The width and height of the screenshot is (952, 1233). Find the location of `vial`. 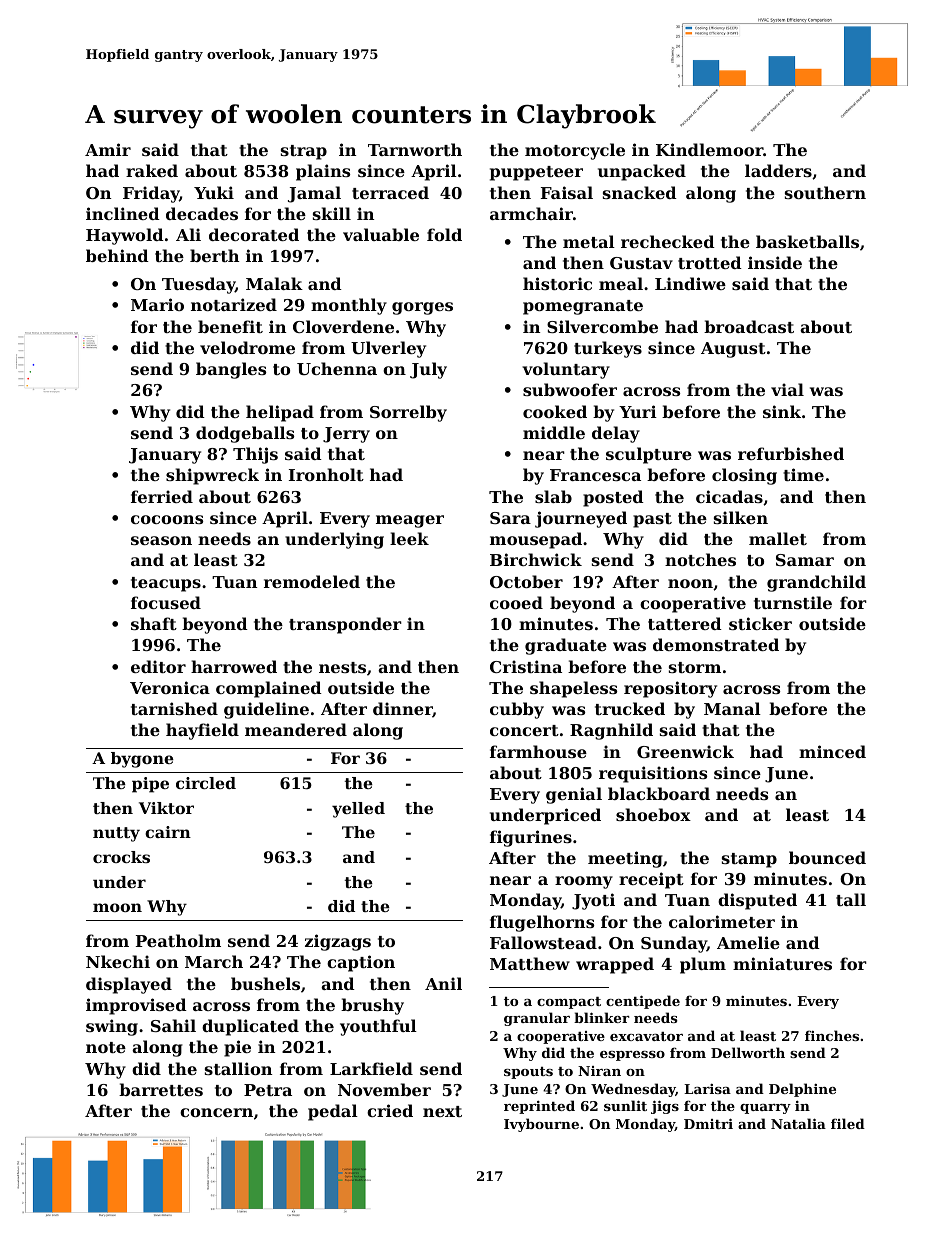

vial is located at coordinates (787, 389).
